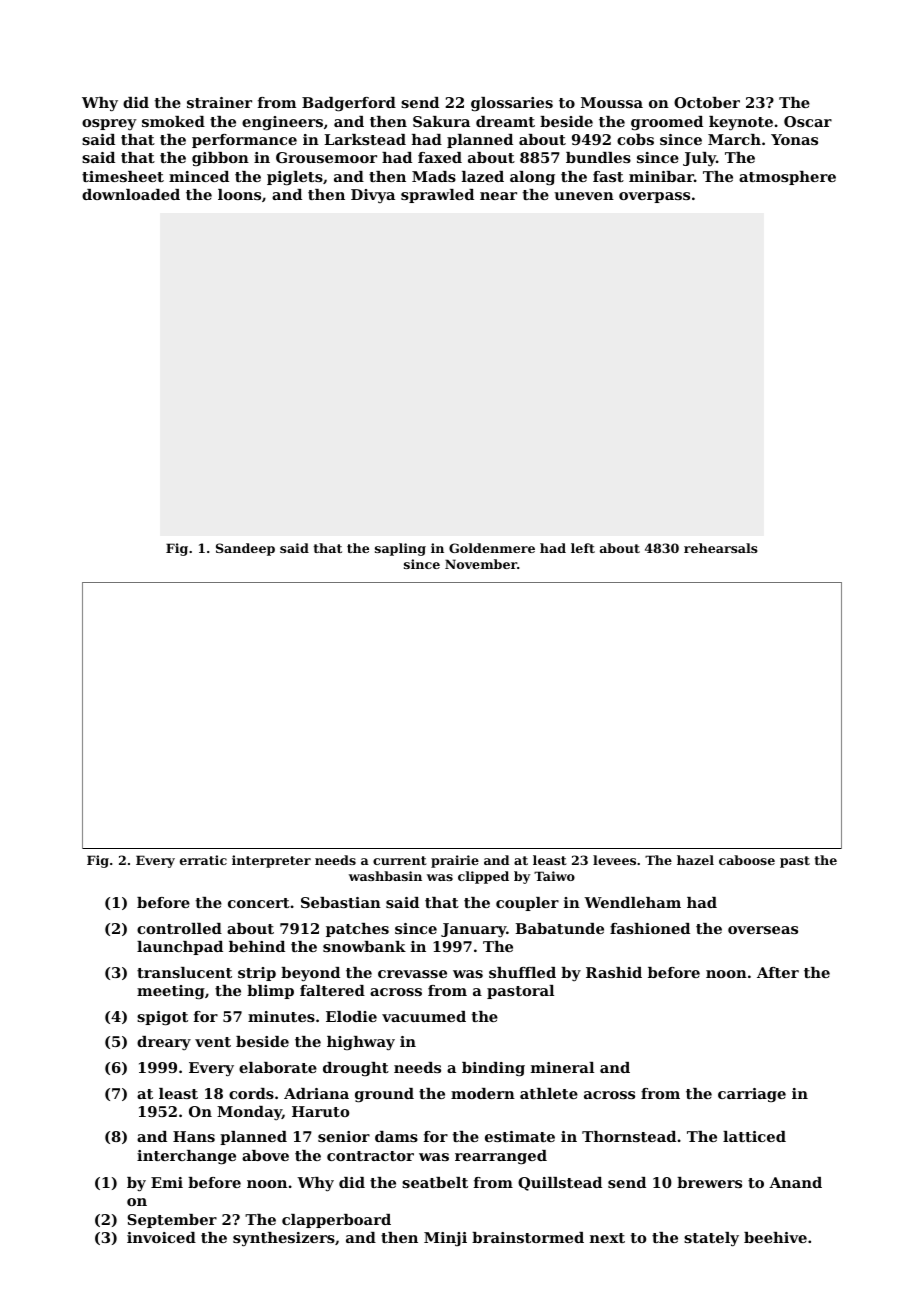  What do you see at coordinates (131, 194) in the screenshot?
I see `downloaded` at bounding box center [131, 194].
